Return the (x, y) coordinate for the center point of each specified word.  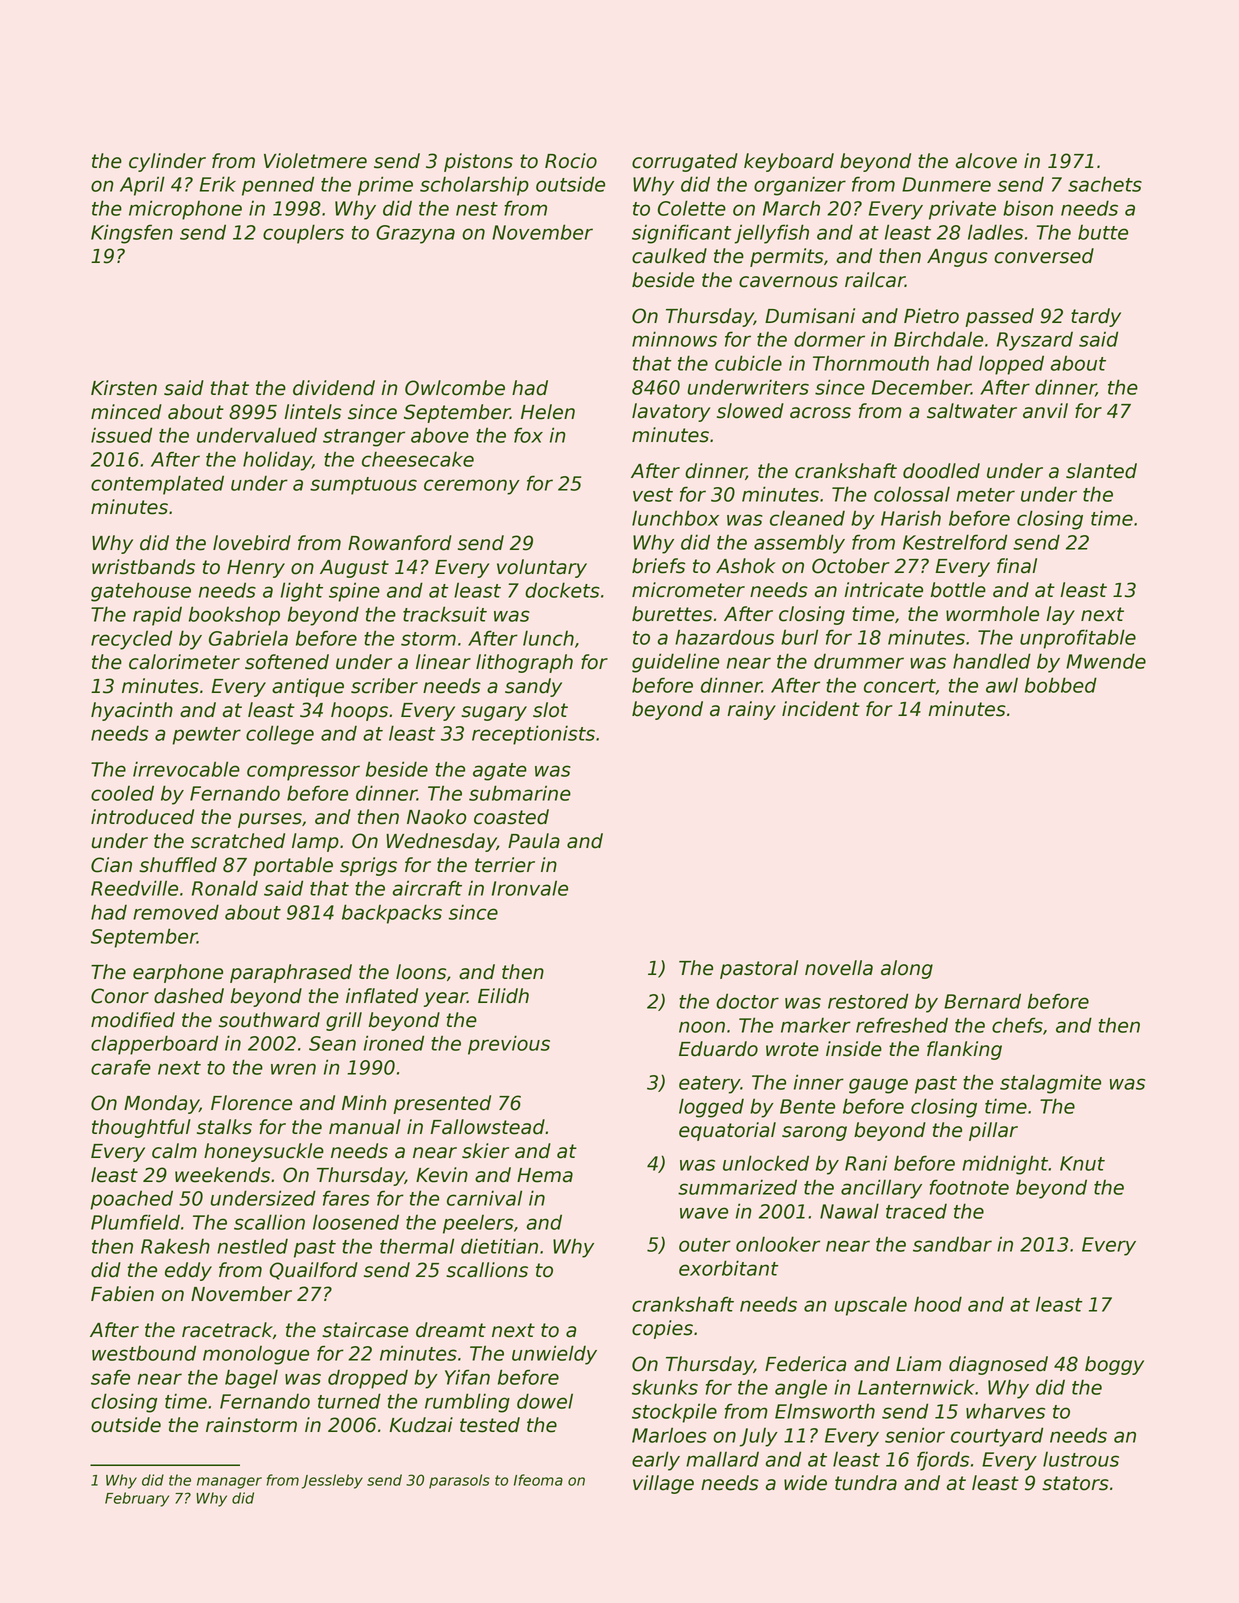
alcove (986, 161)
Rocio (571, 161)
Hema (545, 1175)
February (137, 1499)
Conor (120, 996)
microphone (185, 210)
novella (839, 968)
